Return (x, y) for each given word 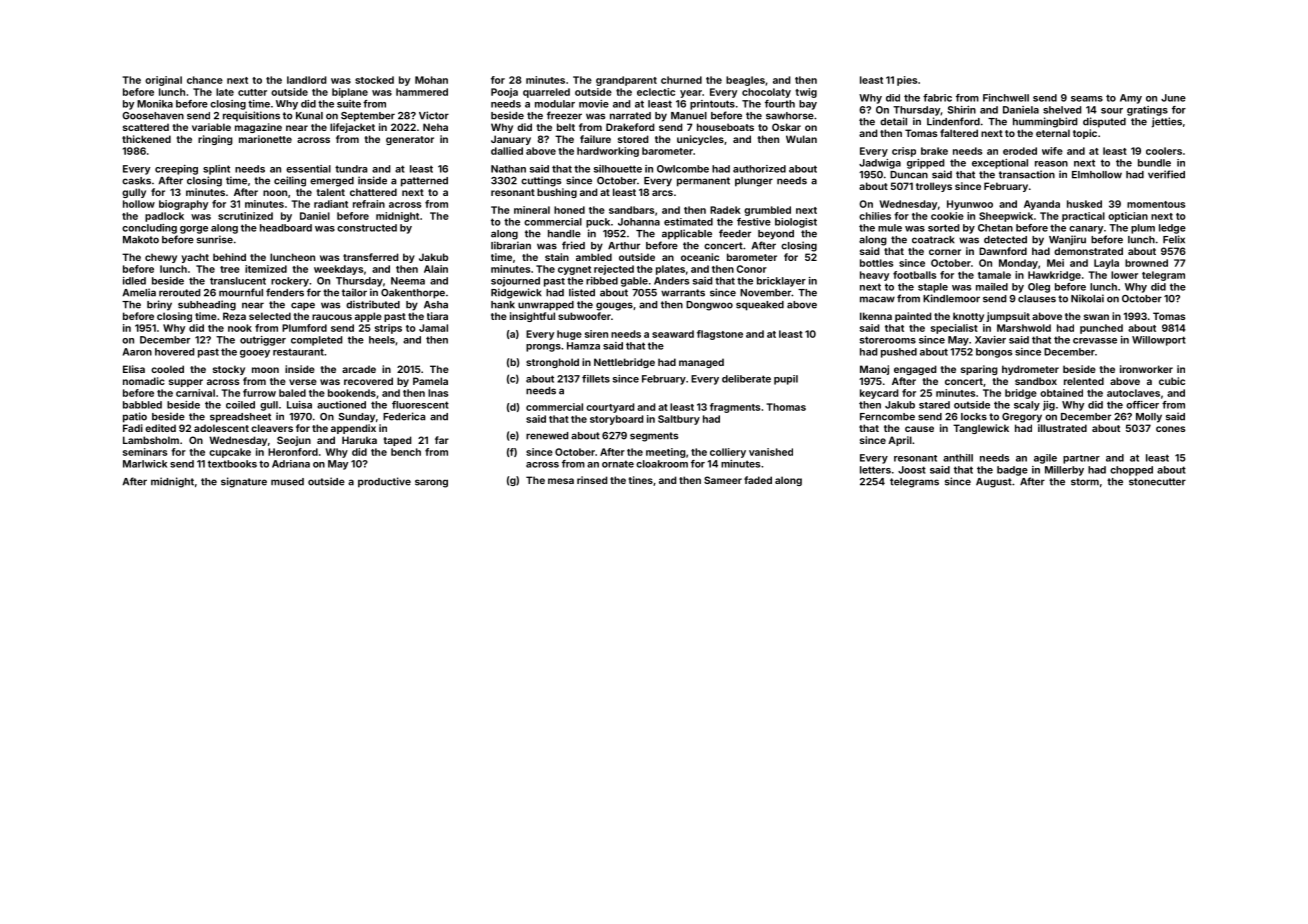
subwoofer (584, 316)
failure (595, 139)
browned (1146, 263)
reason (1051, 164)
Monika (155, 104)
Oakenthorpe (413, 294)
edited (160, 428)
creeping (176, 170)
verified (1166, 174)
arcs (662, 193)
